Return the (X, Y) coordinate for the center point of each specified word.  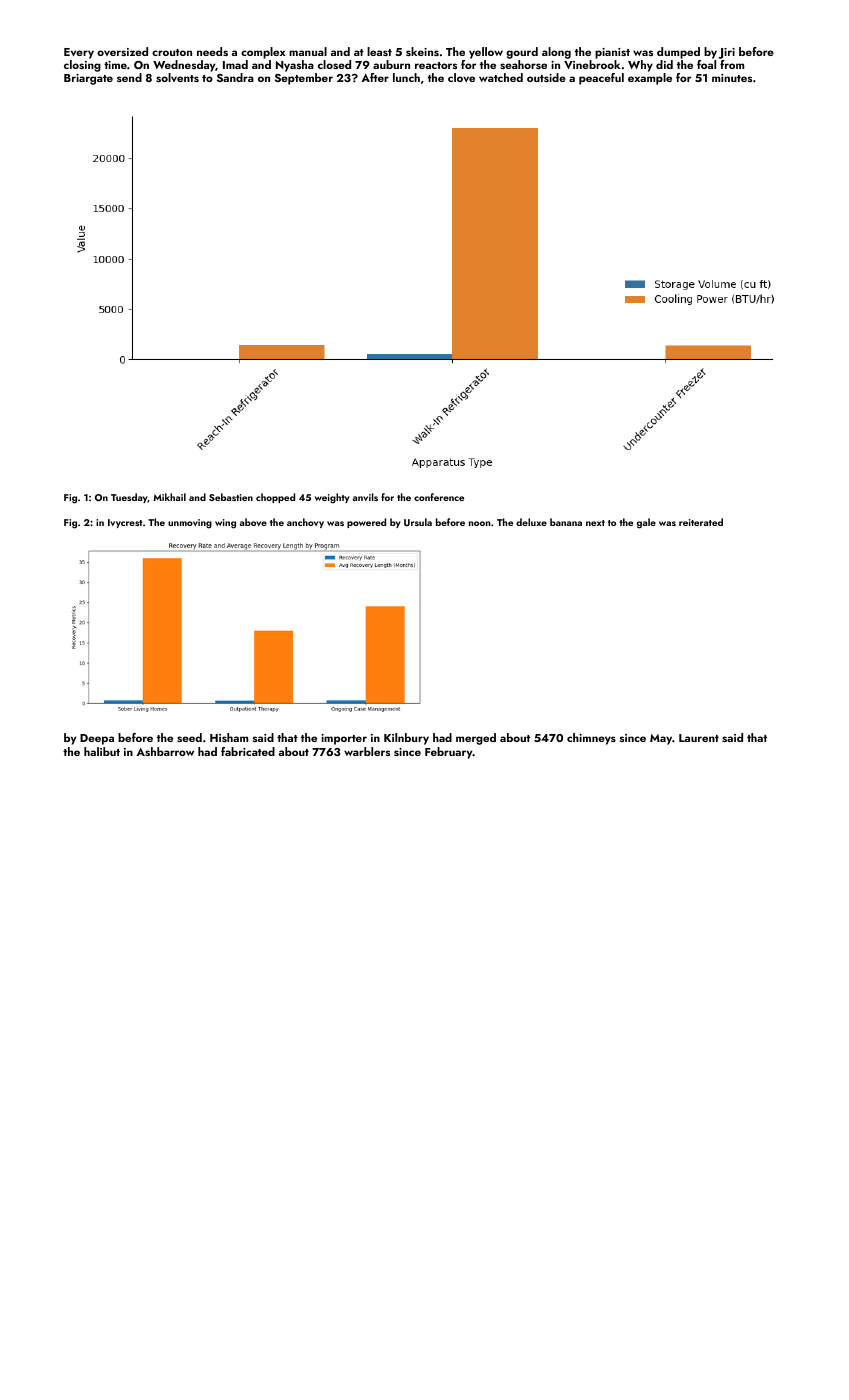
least (379, 51)
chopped (275, 498)
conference (439, 497)
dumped (678, 53)
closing (82, 66)
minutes (732, 78)
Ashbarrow (165, 751)
